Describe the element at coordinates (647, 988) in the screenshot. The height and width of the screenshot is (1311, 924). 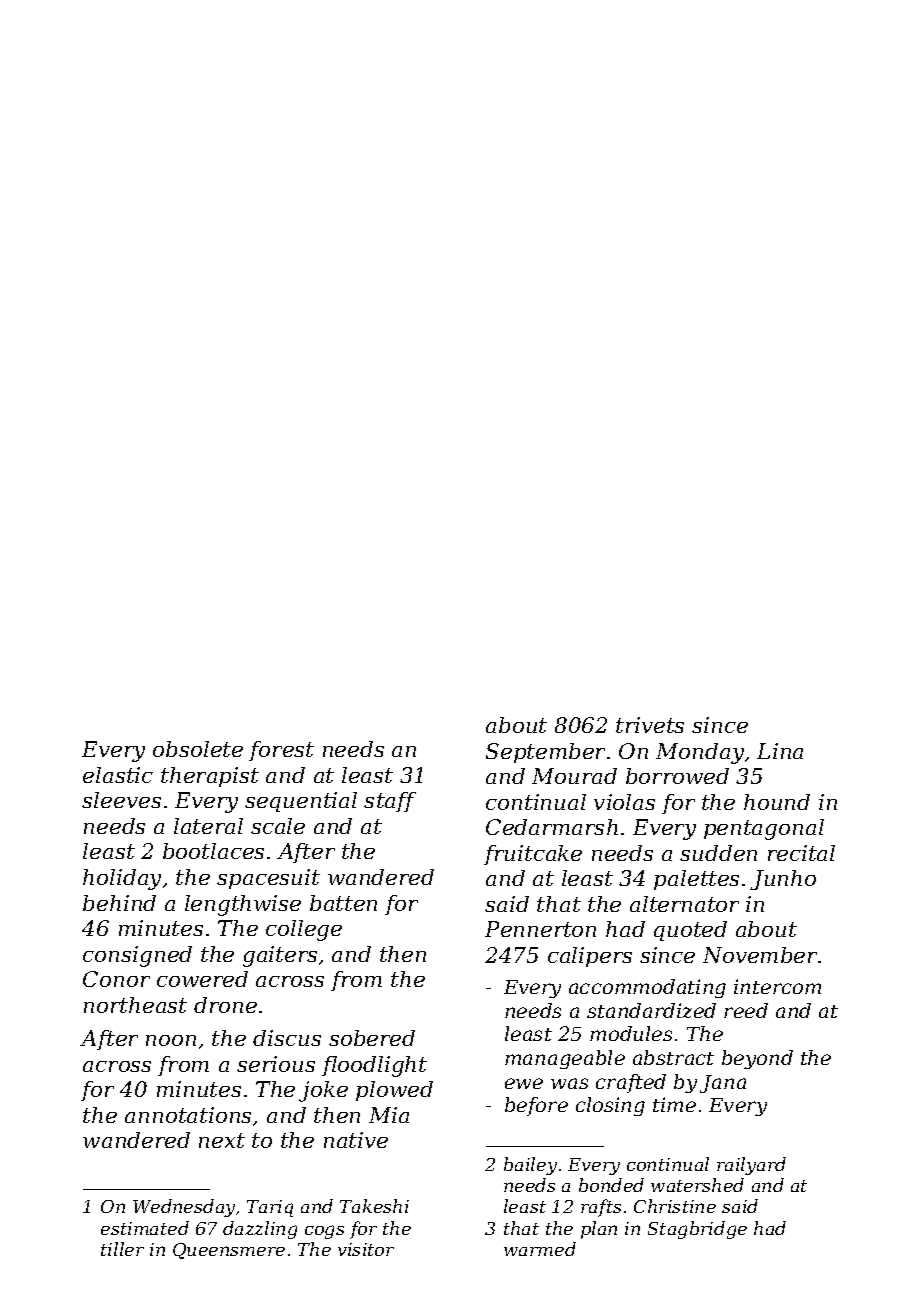
I see `accommodating` at that location.
